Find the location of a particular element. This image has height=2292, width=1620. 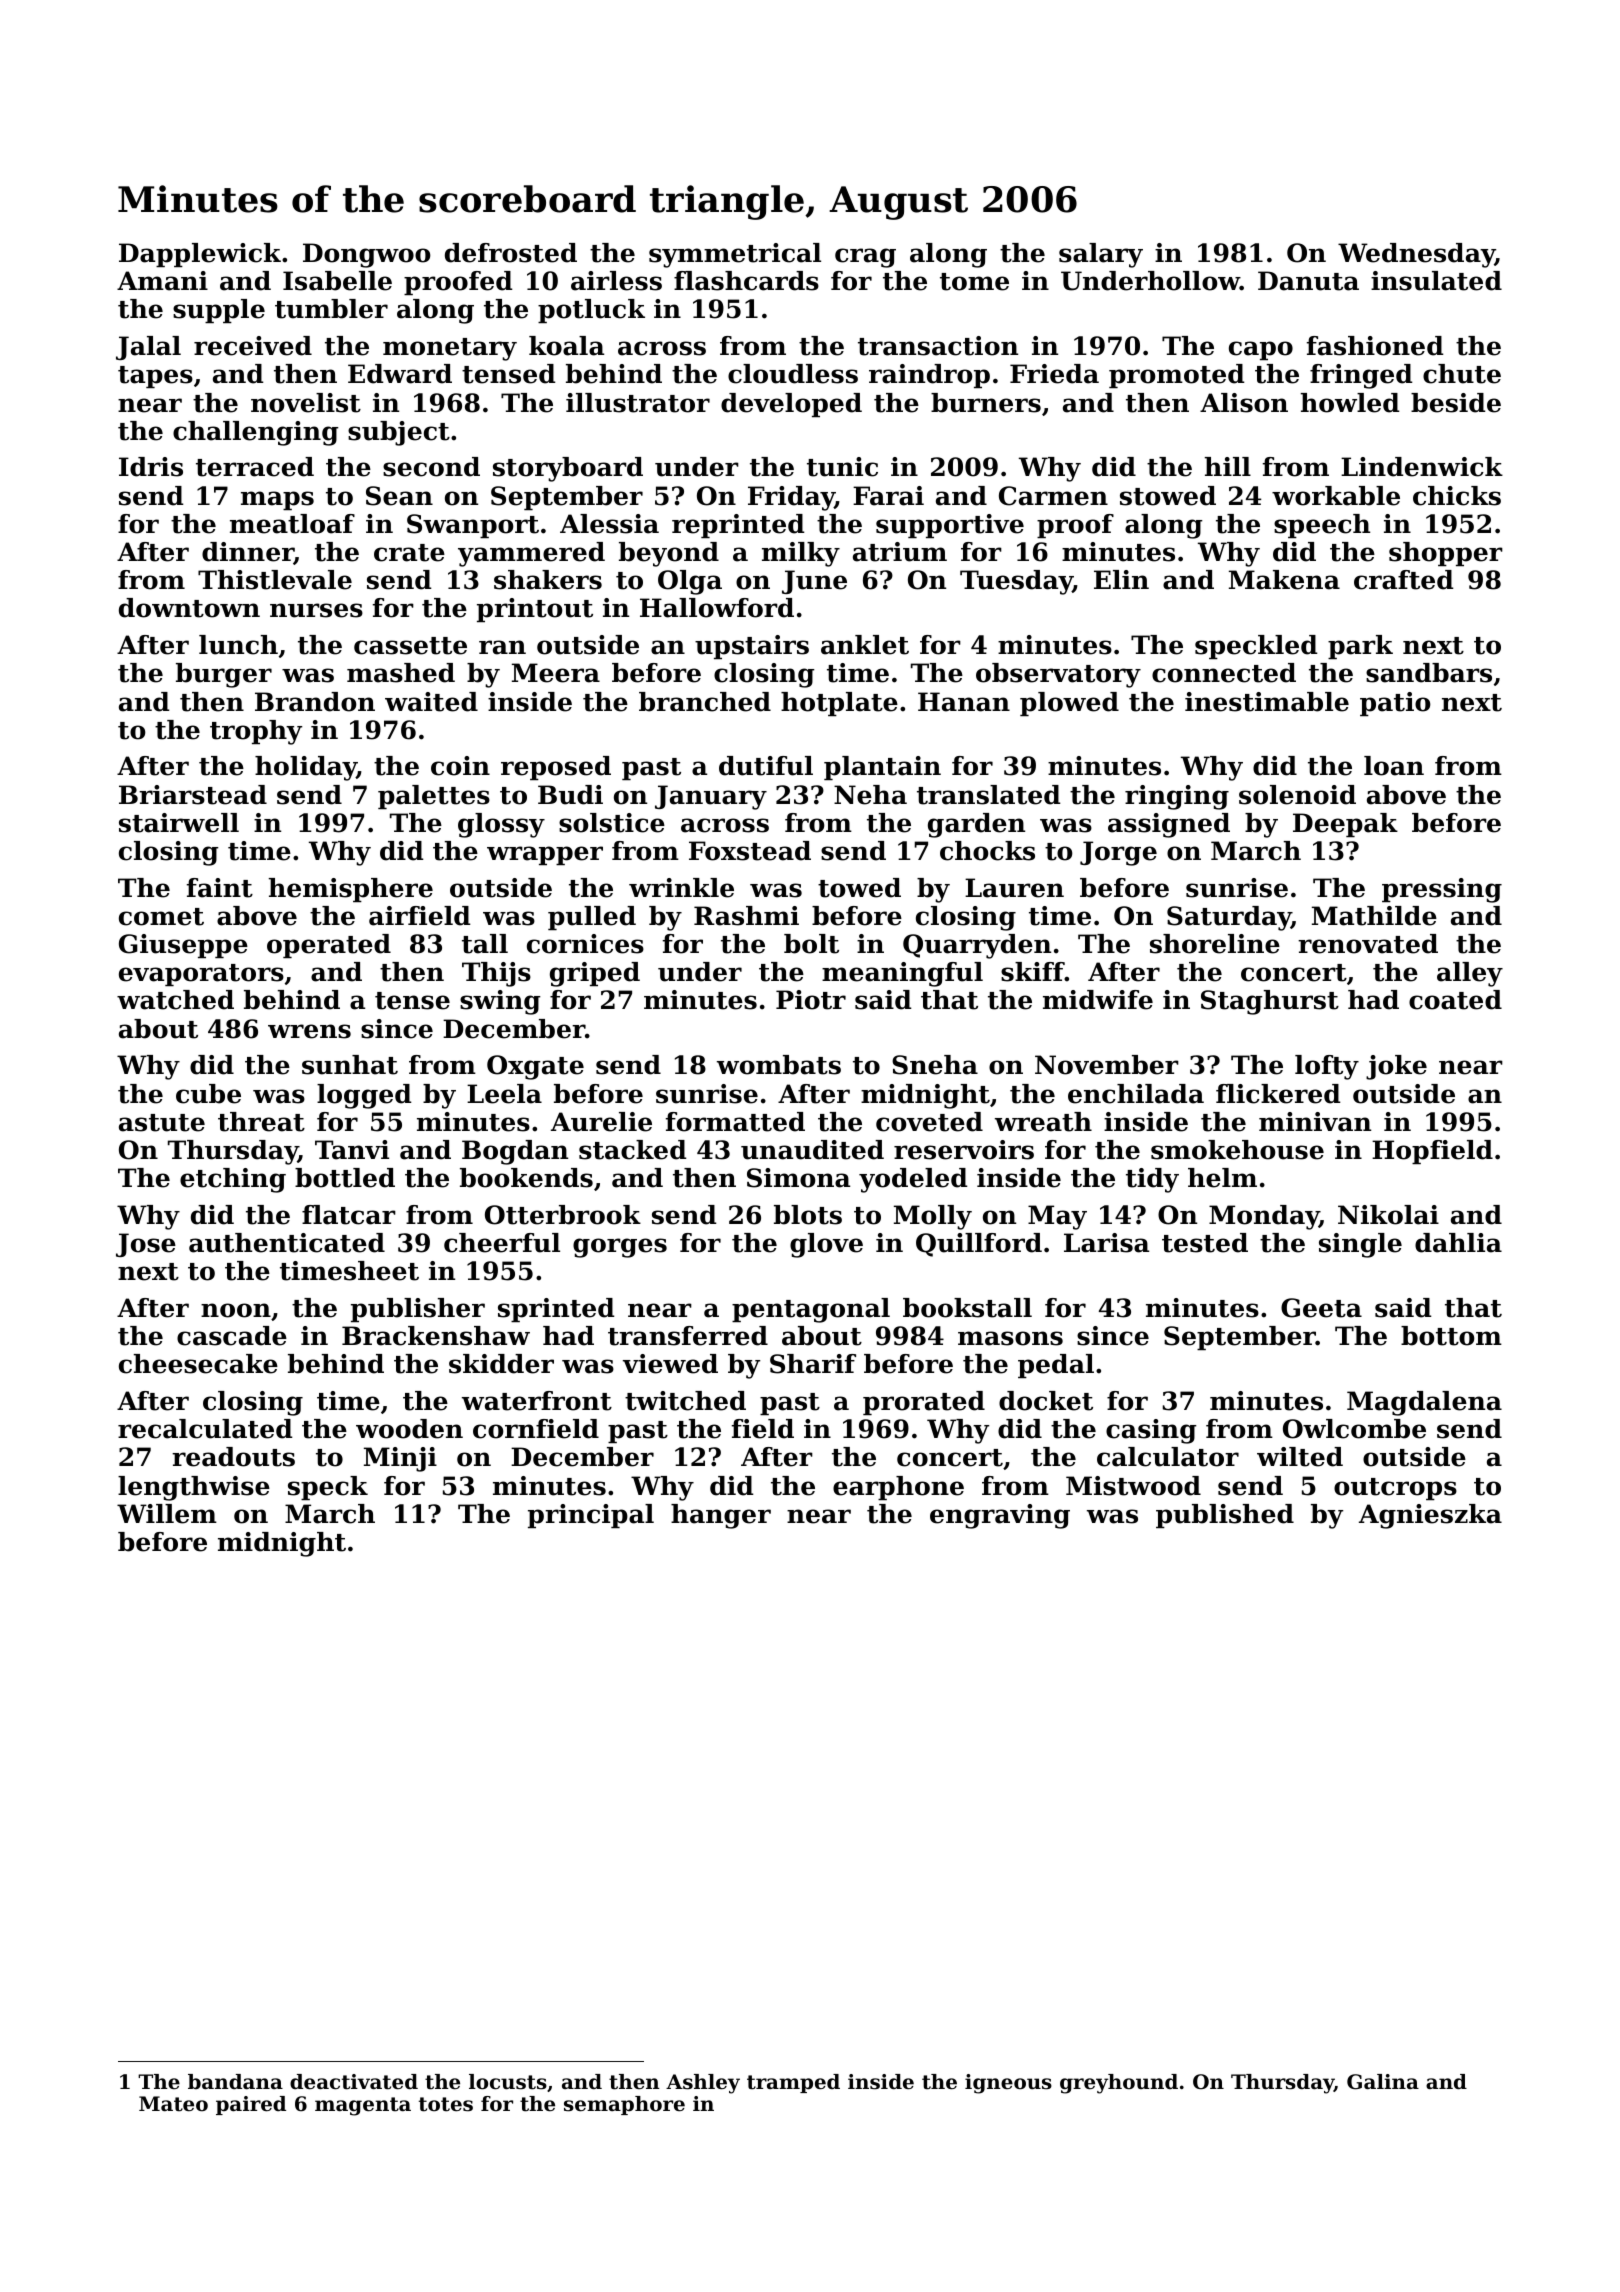

stairwell is located at coordinates (179, 823).
